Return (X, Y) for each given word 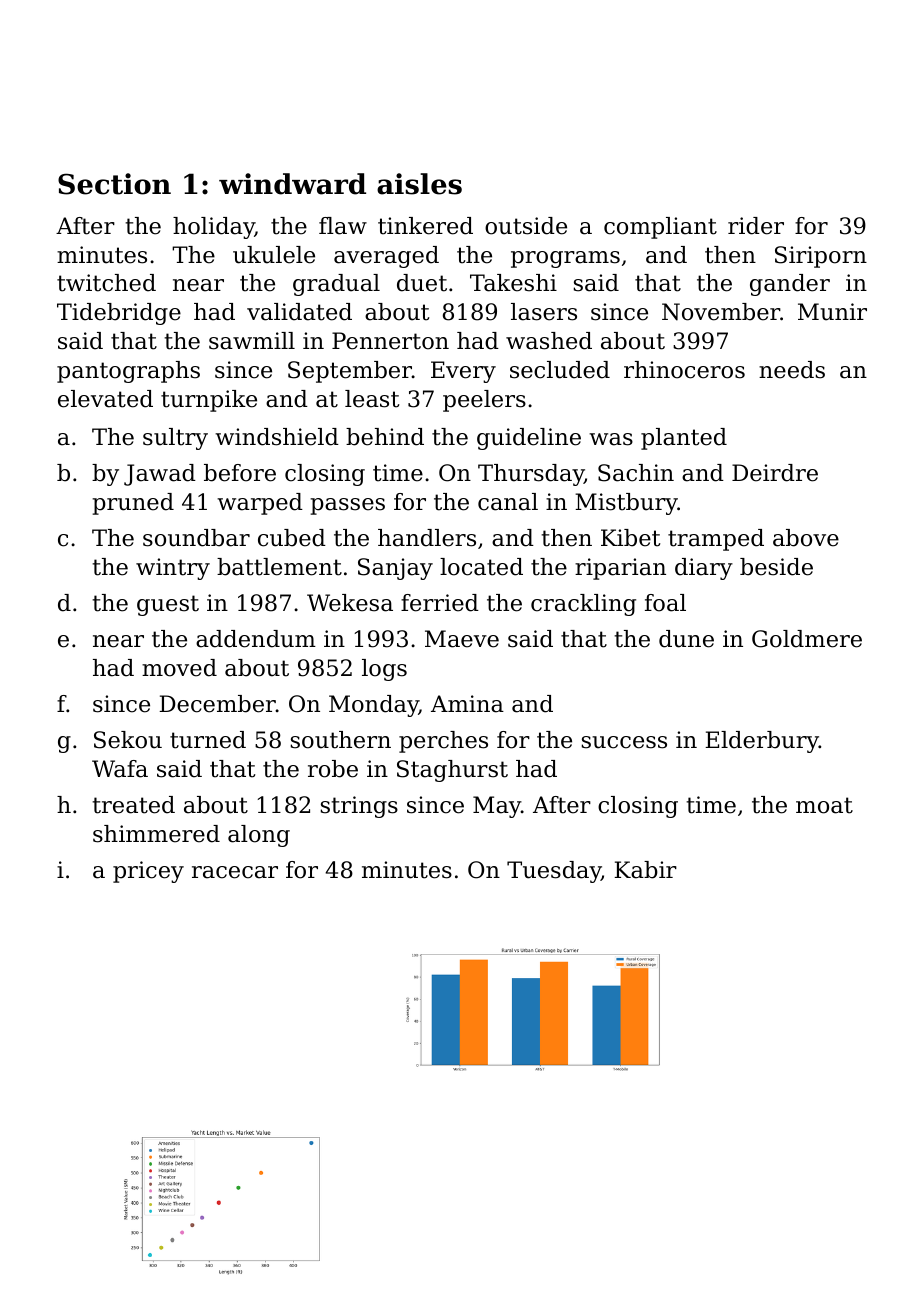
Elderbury (762, 742)
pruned (133, 504)
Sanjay (395, 569)
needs (792, 370)
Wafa (120, 769)
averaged (386, 257)
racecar (235, 872)
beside (776, 567)
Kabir (645, 870)
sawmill (252, 341)
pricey (148, 872)
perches (443, 742)
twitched (106, 283)
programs (565, 259)
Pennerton (390, 341)
